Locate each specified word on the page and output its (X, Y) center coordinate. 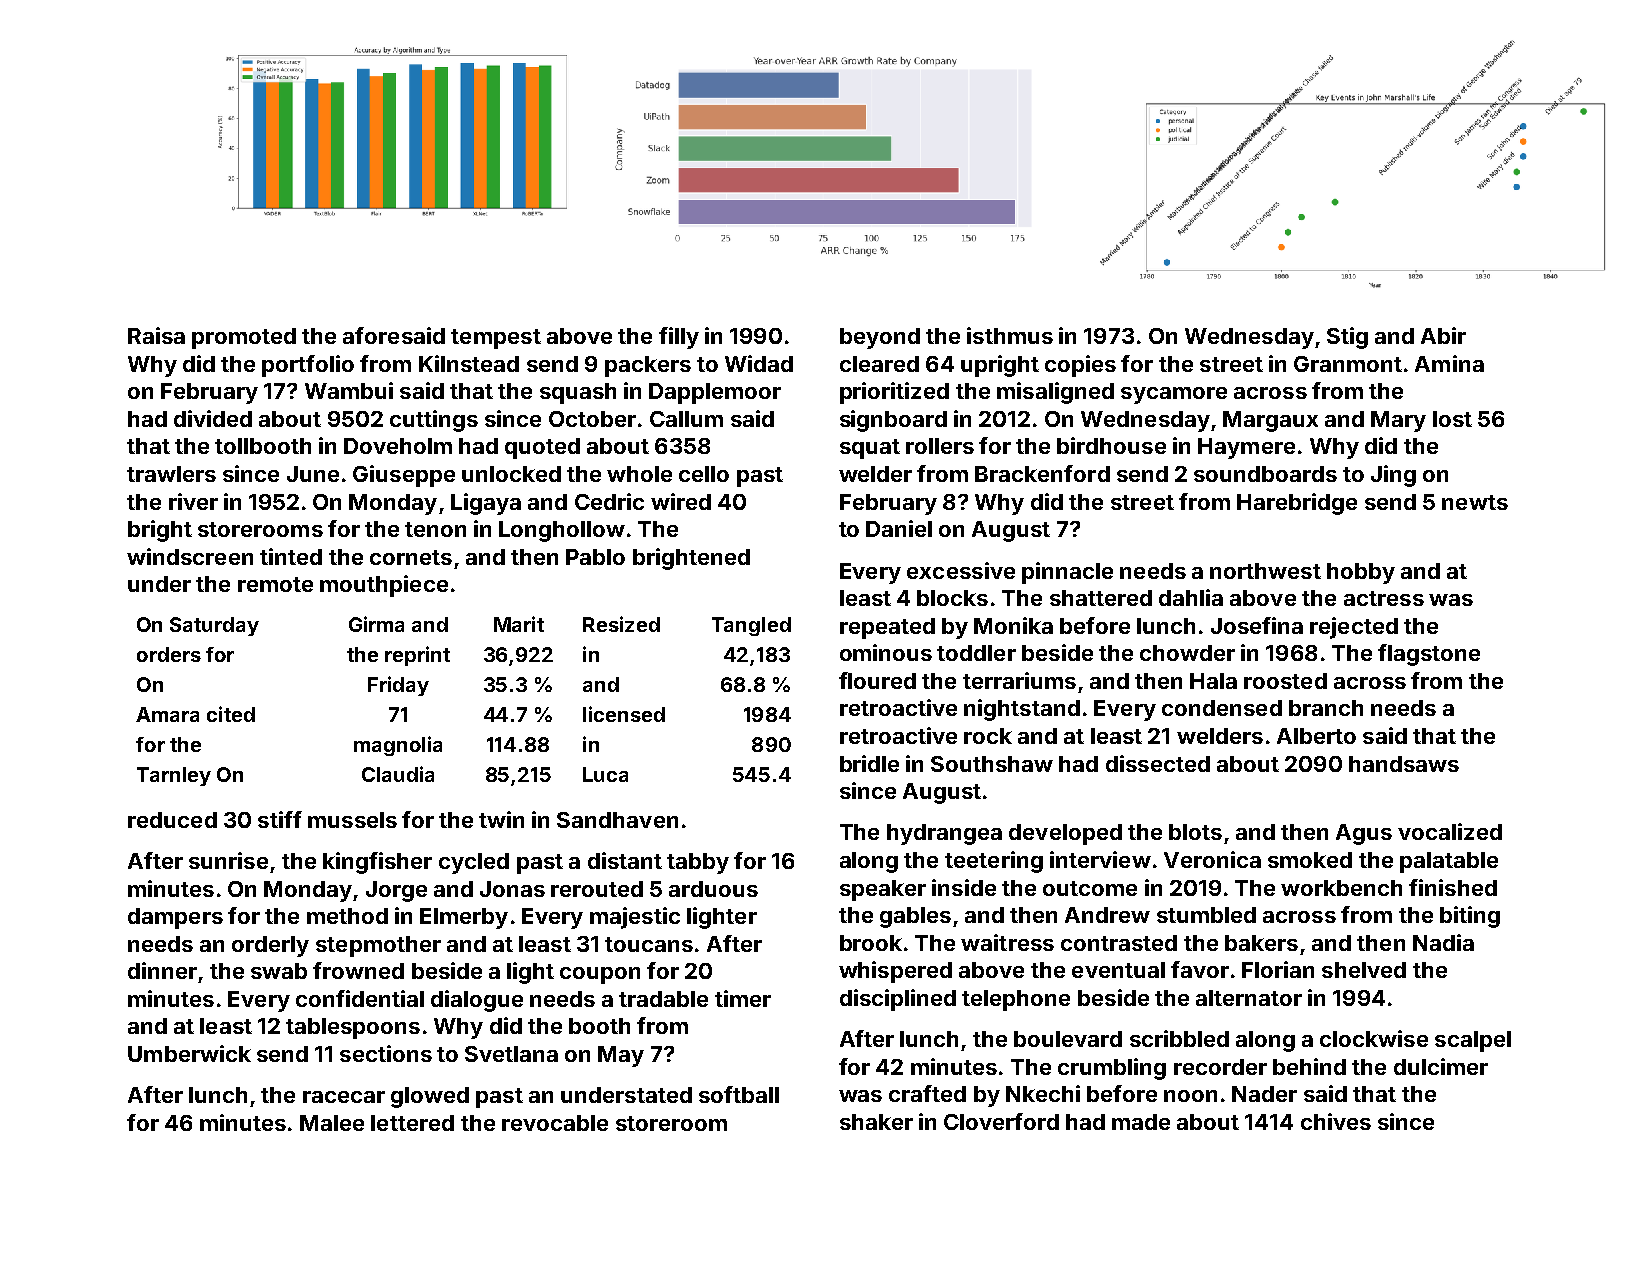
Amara (167, 714)
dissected (1158, 763)
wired (681, 501)
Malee (332, 1123)
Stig (1347, 338)
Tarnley (174, 776)
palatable (1449, 862)
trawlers (171, 474)
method (347, 916)
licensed (624, 714)
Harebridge (1297, 504)
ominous (886, 652)
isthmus (1010, 335)
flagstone (1429, 655)
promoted (244, 338)
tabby (698, 863)
